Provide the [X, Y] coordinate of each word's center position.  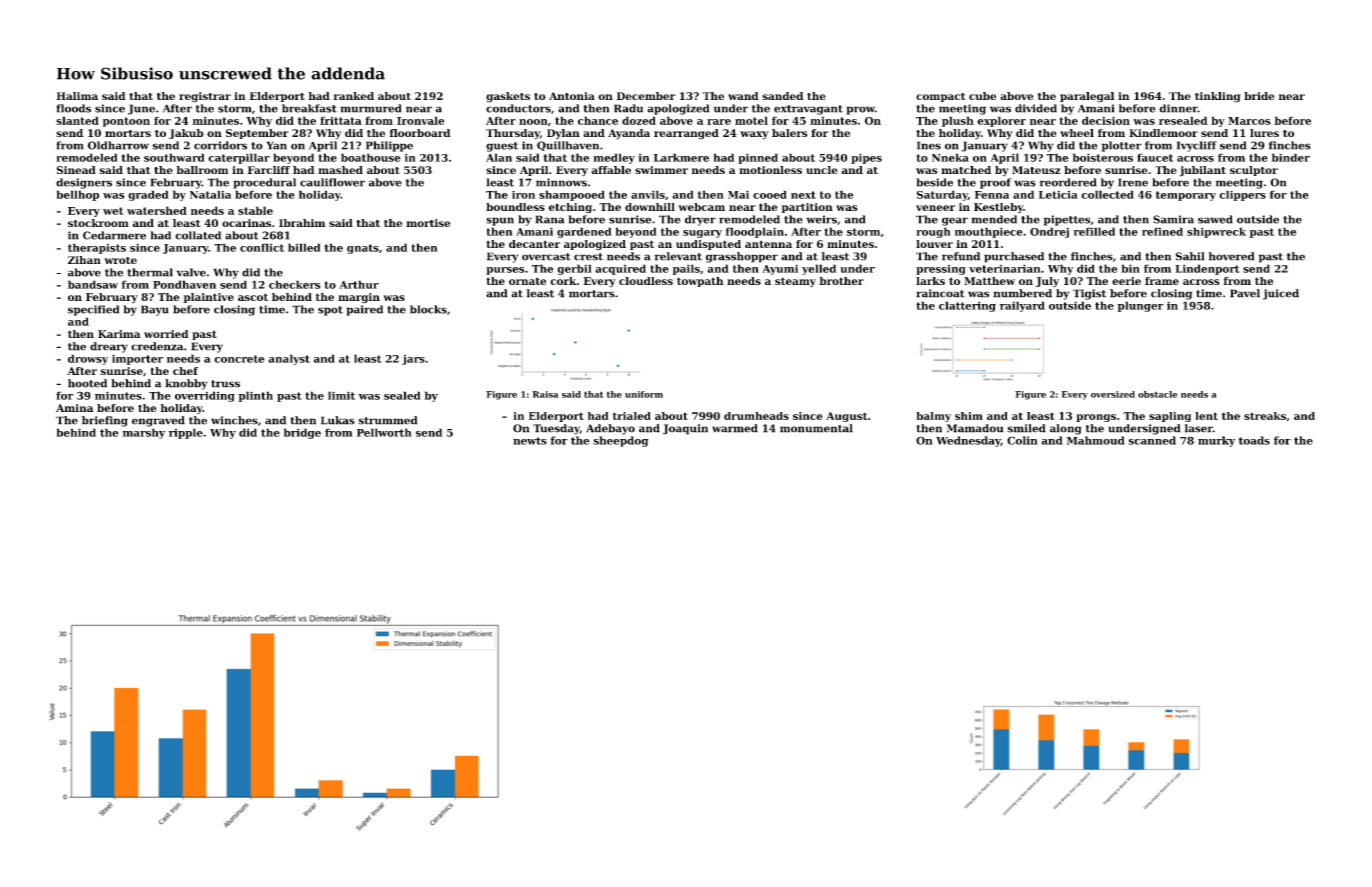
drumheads [756, 416]
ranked [354, 96]
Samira [1173, 219]
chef [185, 371]
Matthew [989, 281]
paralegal [1087, 97]
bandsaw [93, 284]
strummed [388, 420]
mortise [428, 223]
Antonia [572, 96]
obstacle [1157, 394]
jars [413, 360]
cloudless [646, 281]
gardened [584, 232]
